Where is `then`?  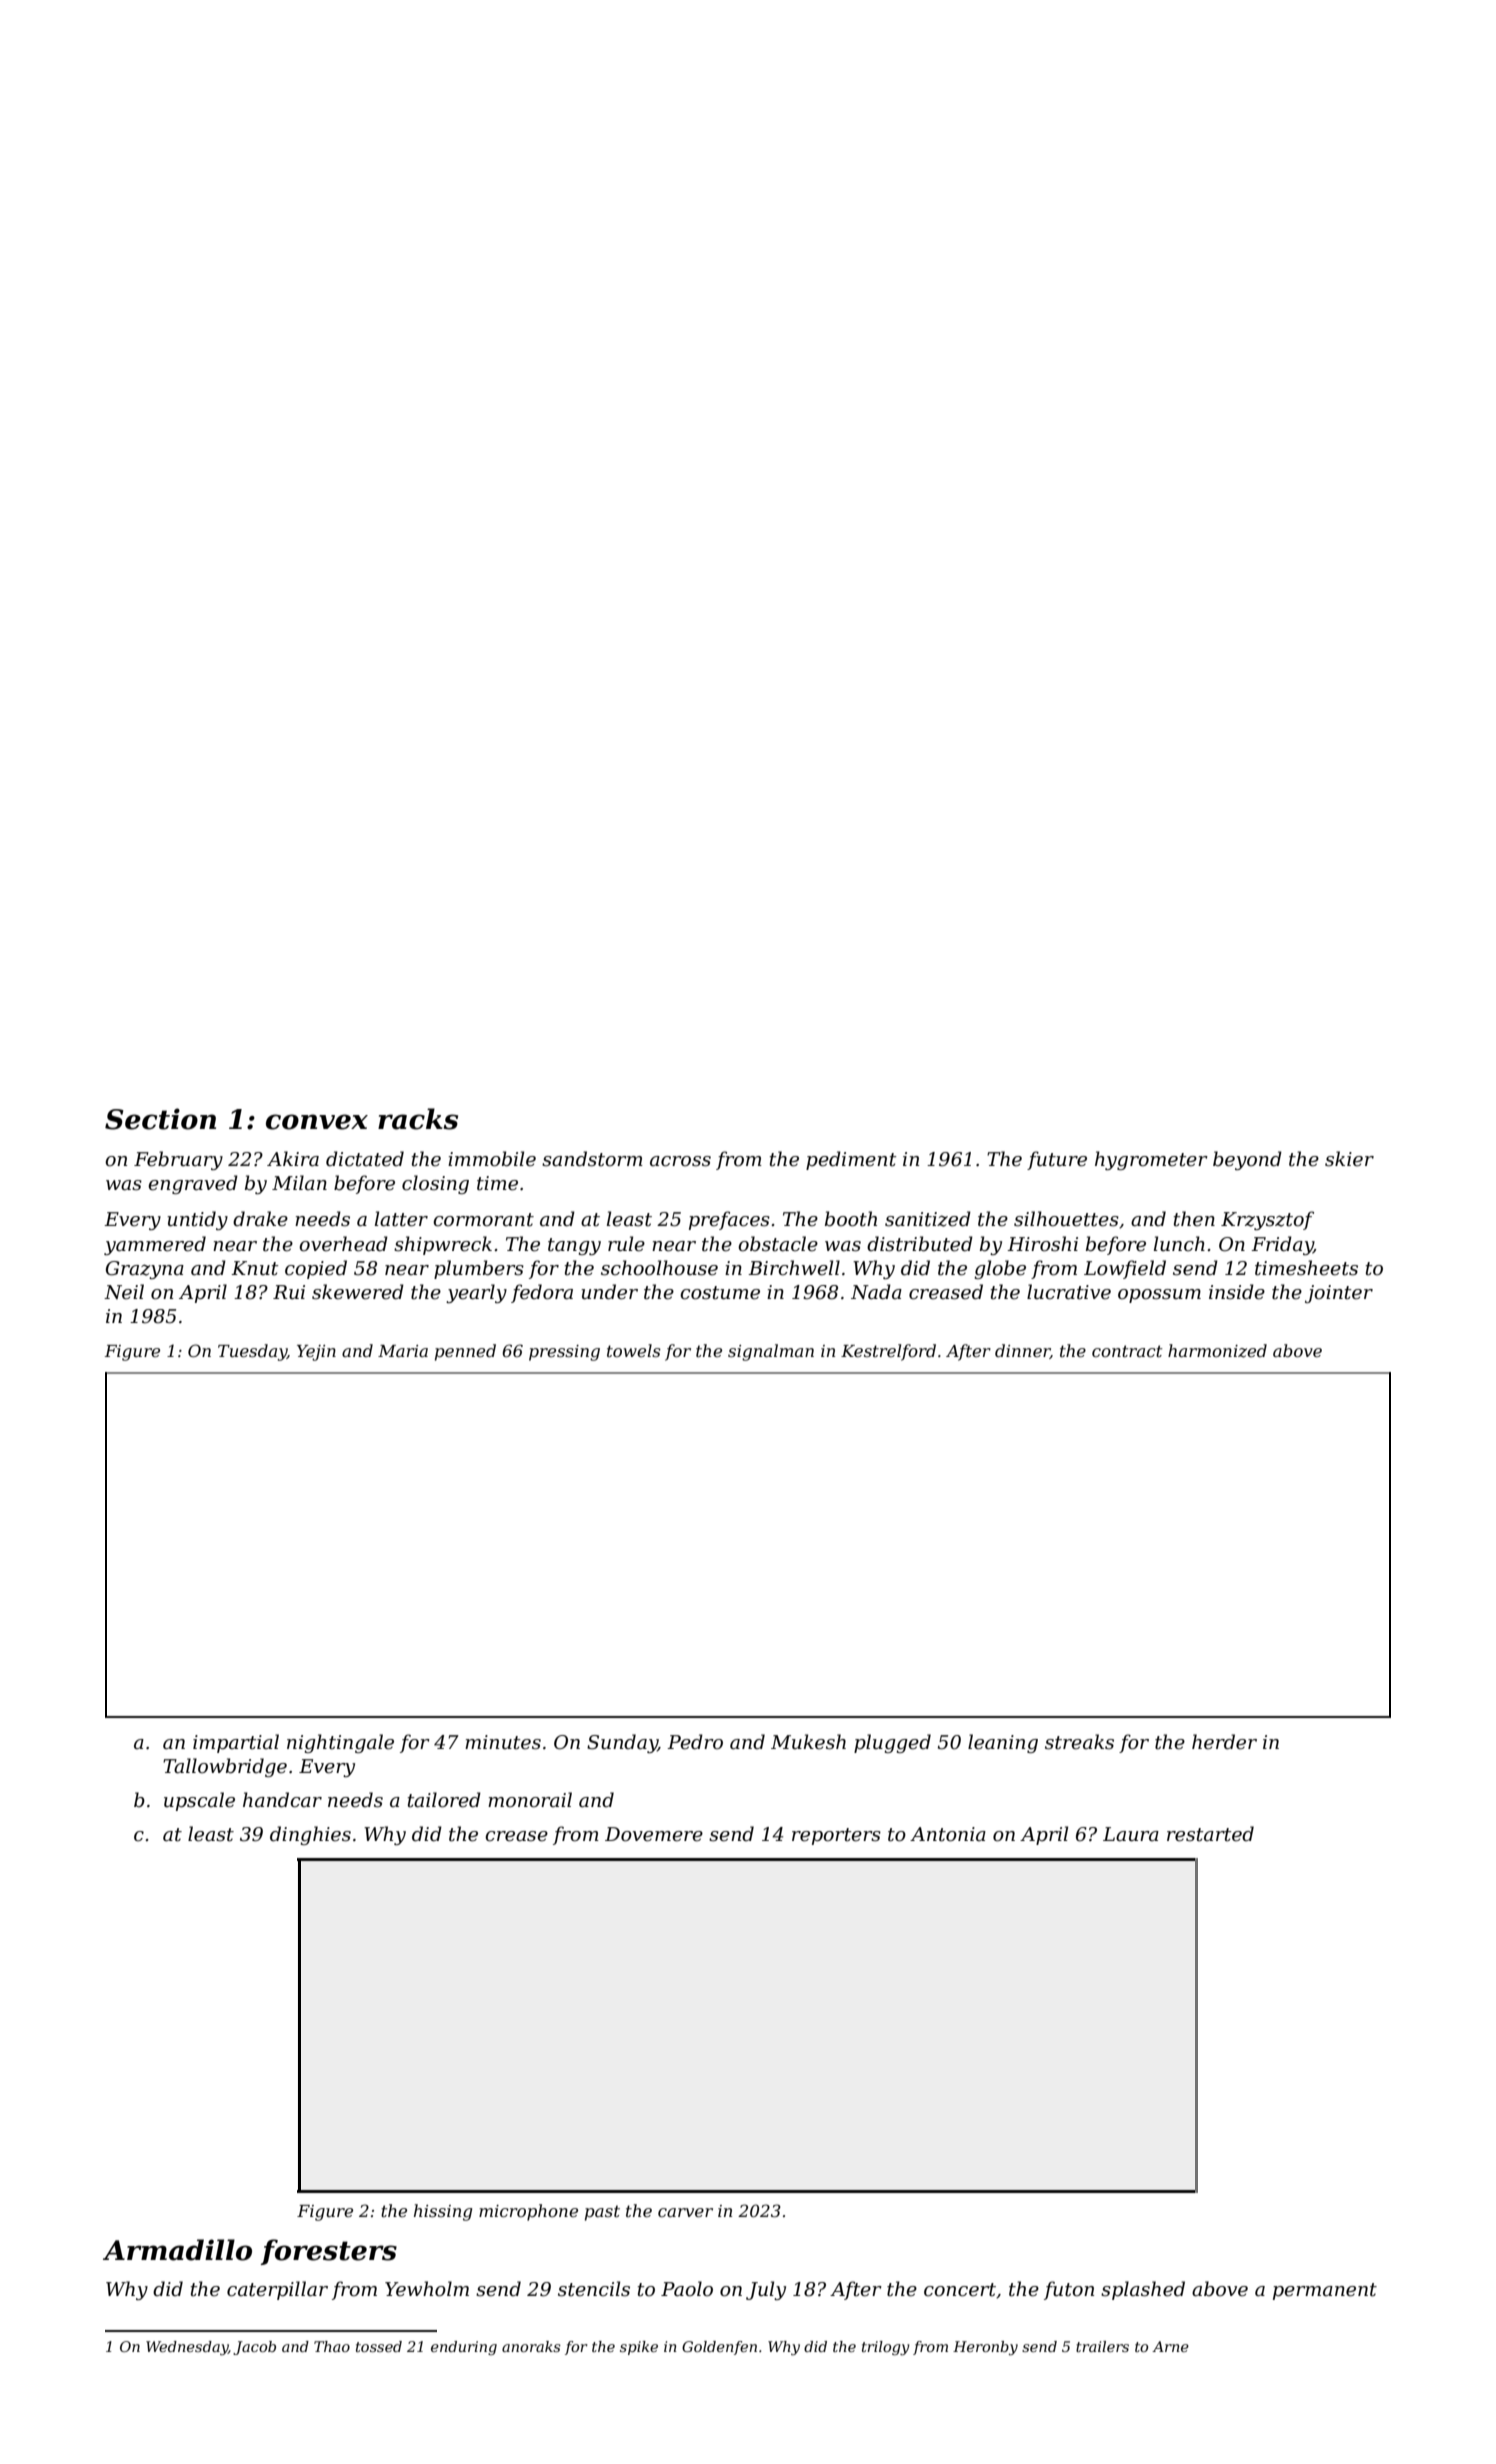
then is located at coordinates (1194, 1219).
